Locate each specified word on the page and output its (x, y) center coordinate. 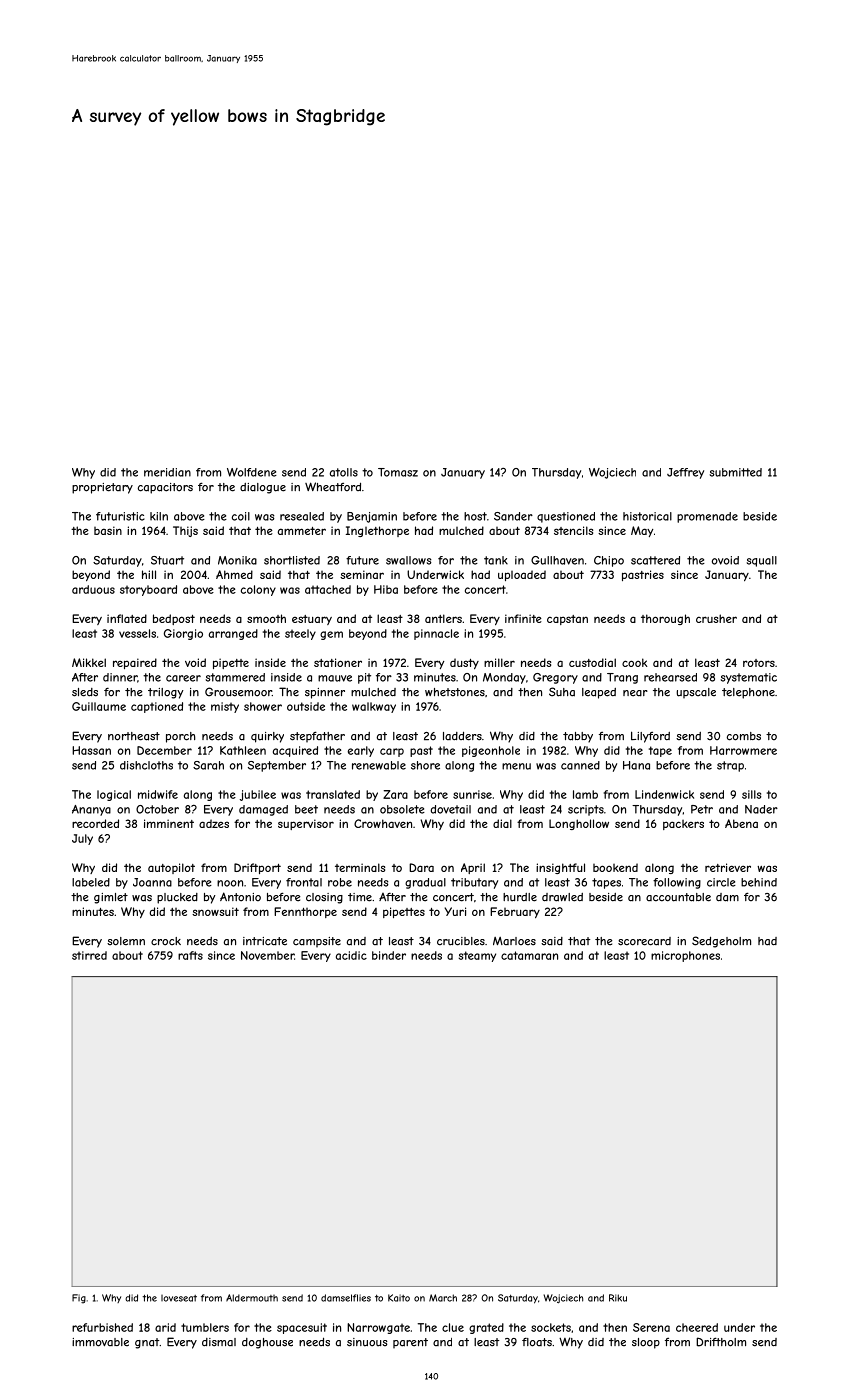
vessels (137, 633)
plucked (177, 898)
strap (730, 766)
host (475, 516)
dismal (219, 1342)
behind (759, 882)
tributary (474, 883)
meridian (167, 472)
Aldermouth (252, 1298)
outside (306, 706)
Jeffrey (685, 473)
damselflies (346, 1298)
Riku (618, 1298)
